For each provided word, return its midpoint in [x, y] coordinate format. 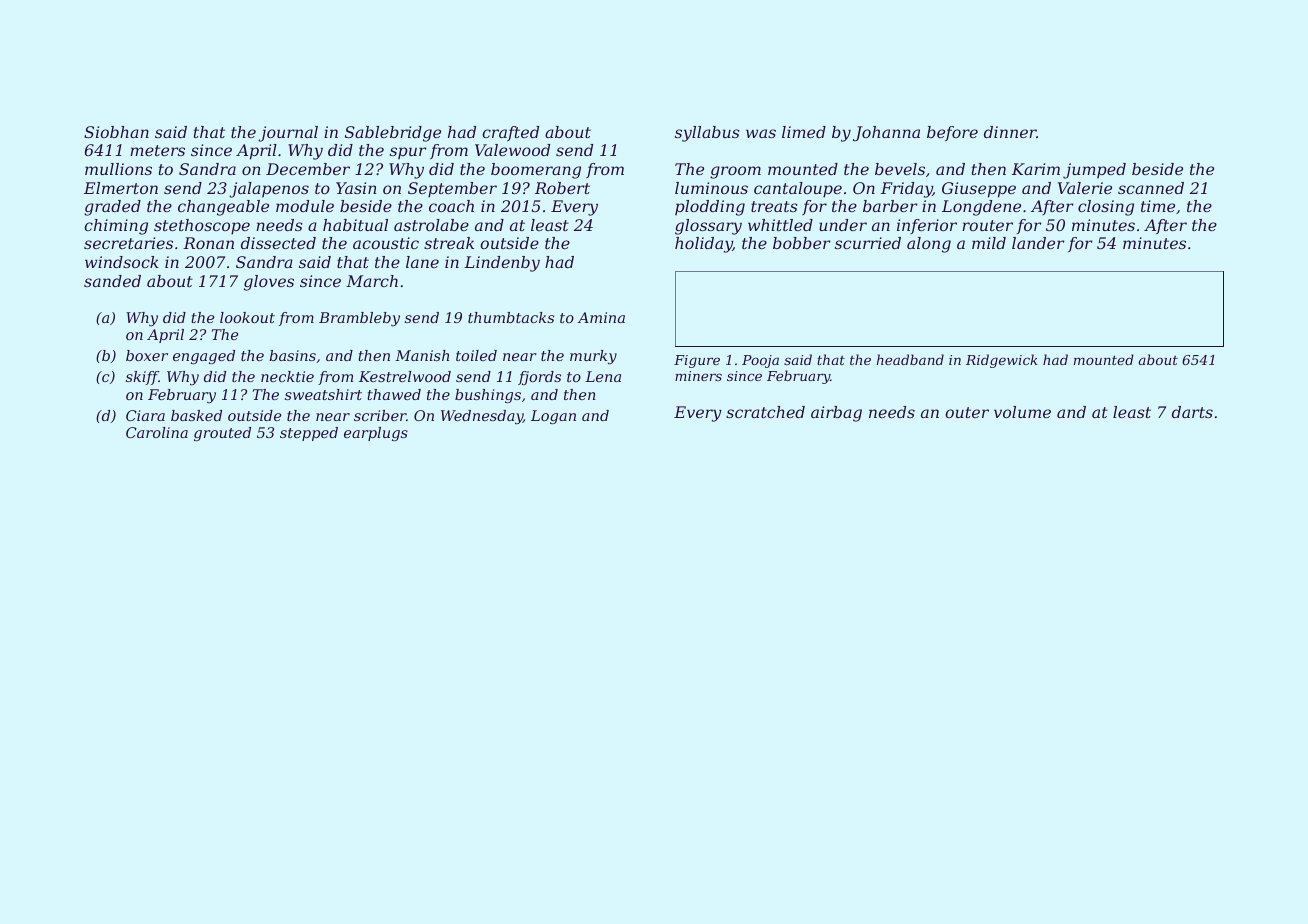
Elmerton [121, 188]
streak [449, 243]
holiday [704, 245]
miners [698, 376]
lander [1038, 243]
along [929, 245]
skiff [142, 378]
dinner [1010, 132]
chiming [116, 227]
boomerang [536, 171]
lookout [247, 317]
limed [804, 132]
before [952, 133]
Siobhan [116, 132]
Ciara [145, 415]
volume [1022, 412]
